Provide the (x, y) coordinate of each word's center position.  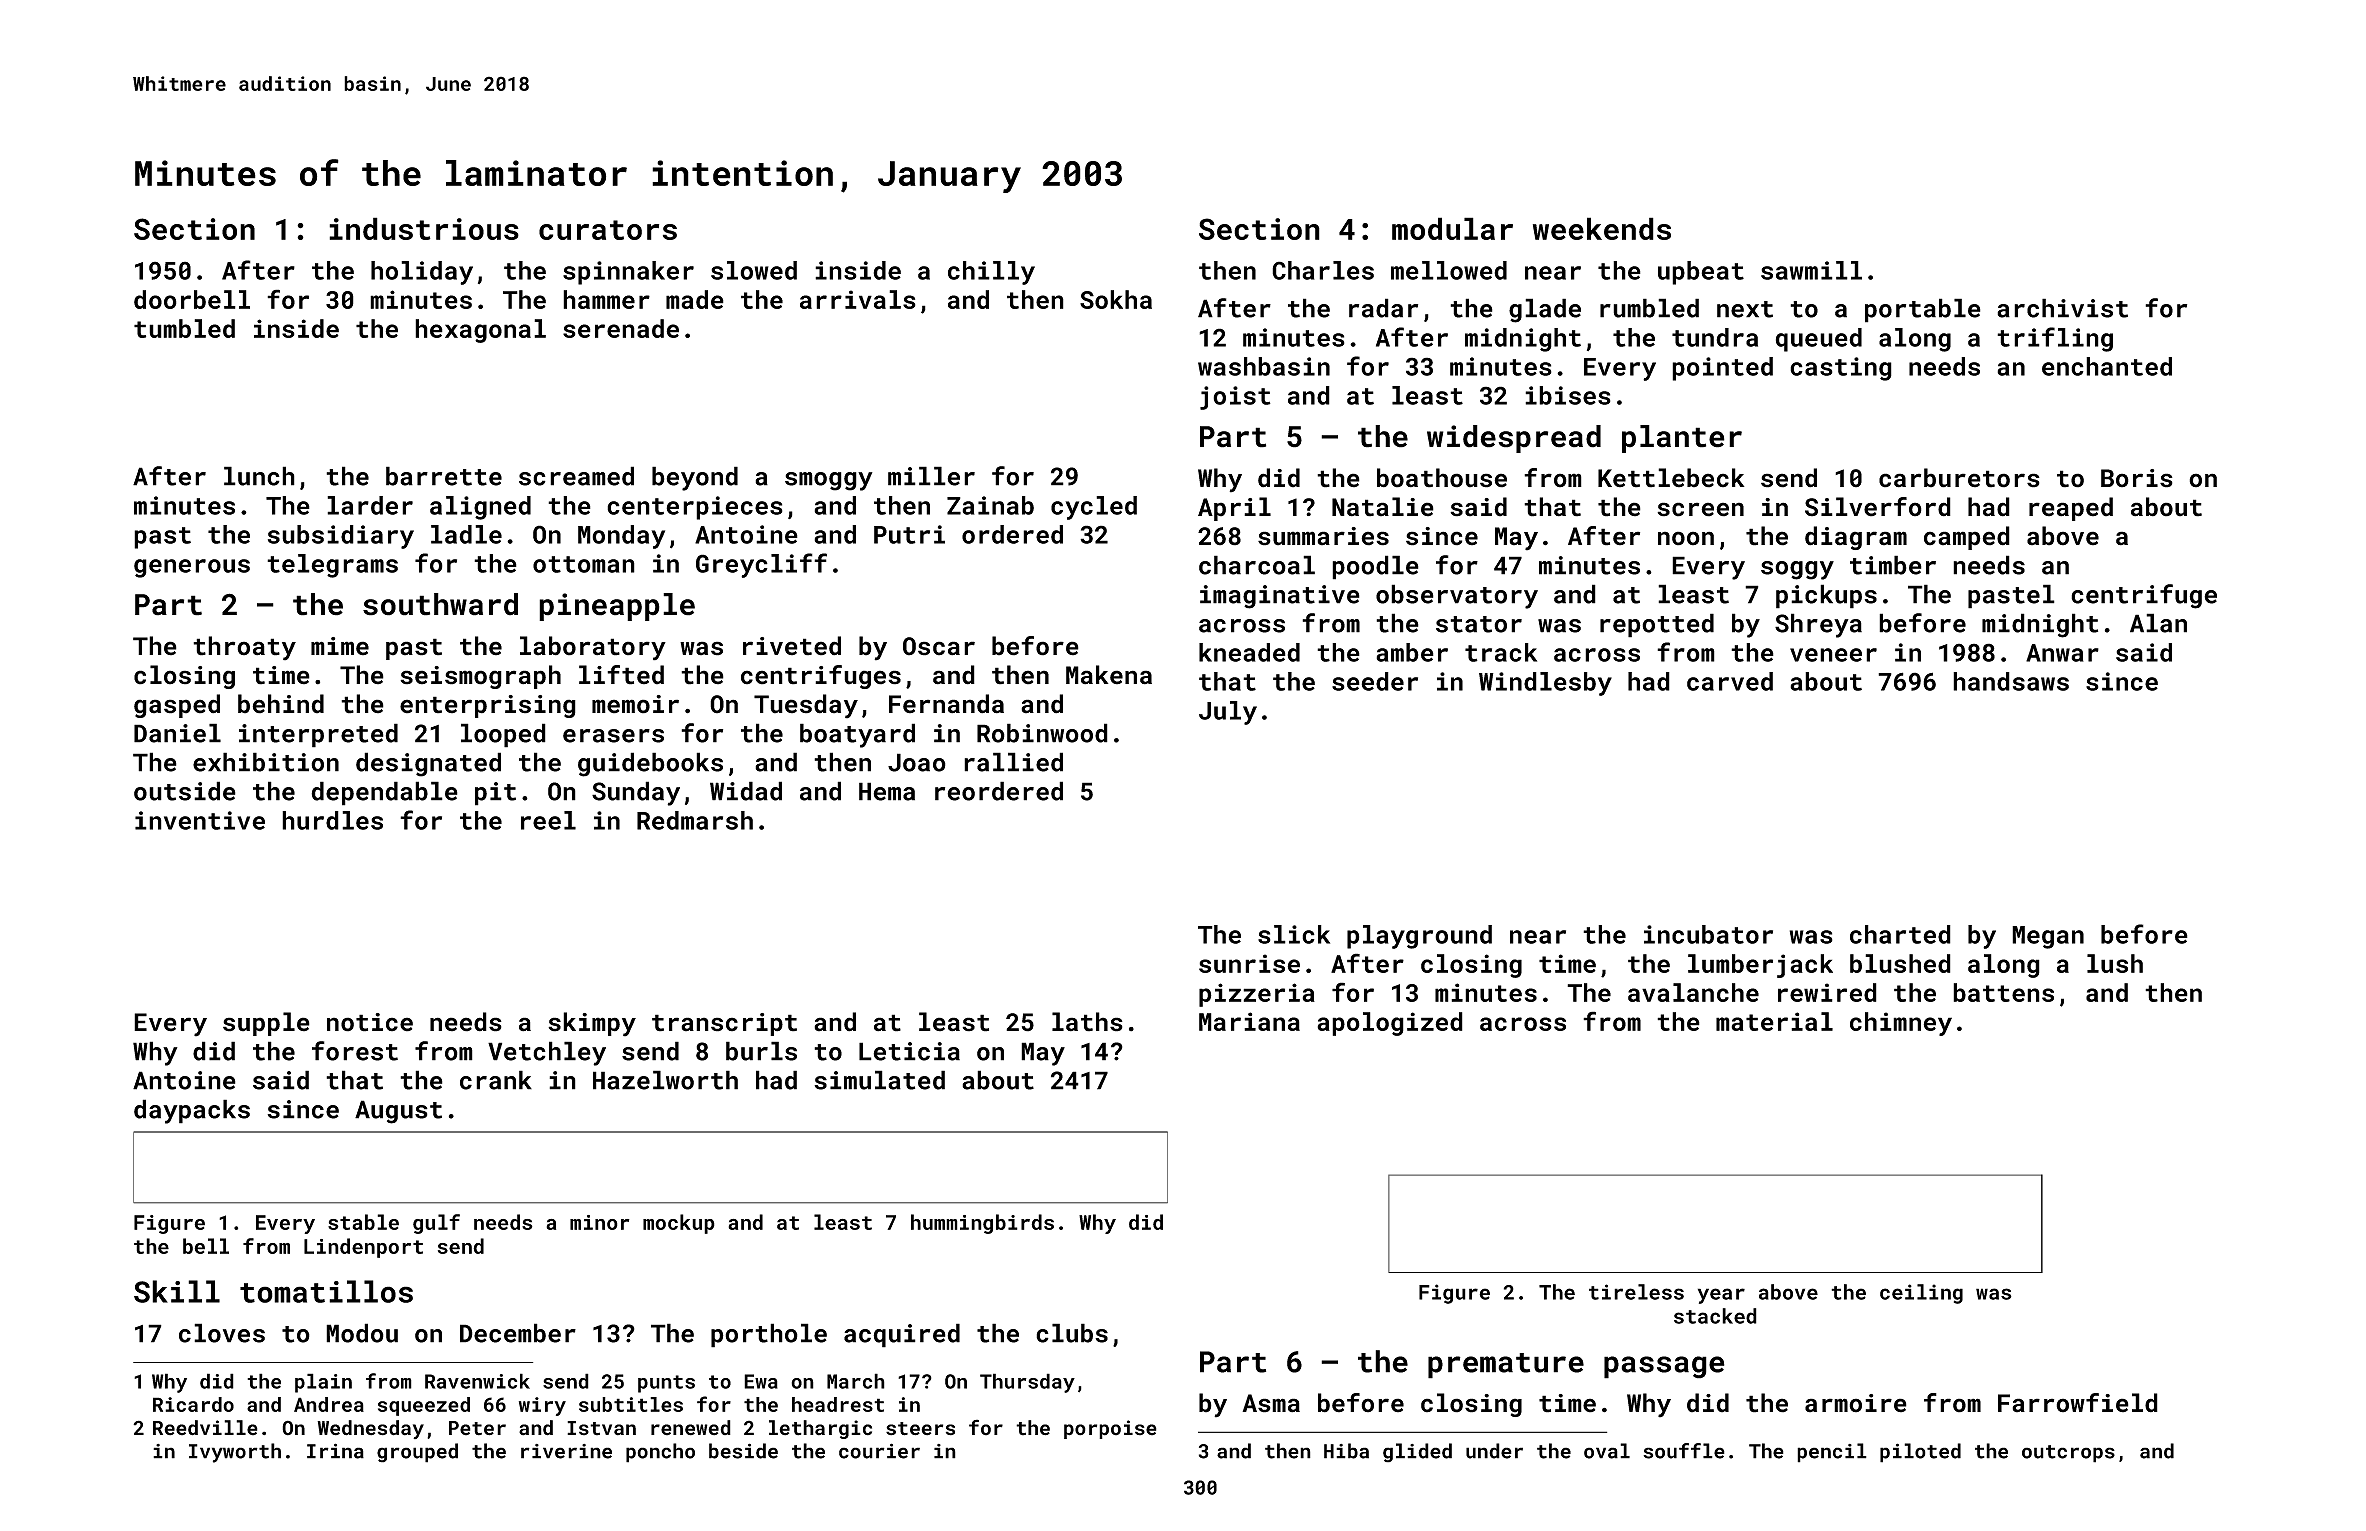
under (1494, 1451)
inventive (200, 820)
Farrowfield (2078, 1403)
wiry (542, 1406)
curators (608, 230)
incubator (1708, 934)
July (1228, 713)
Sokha (1116, 299)
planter (1682, 439)
